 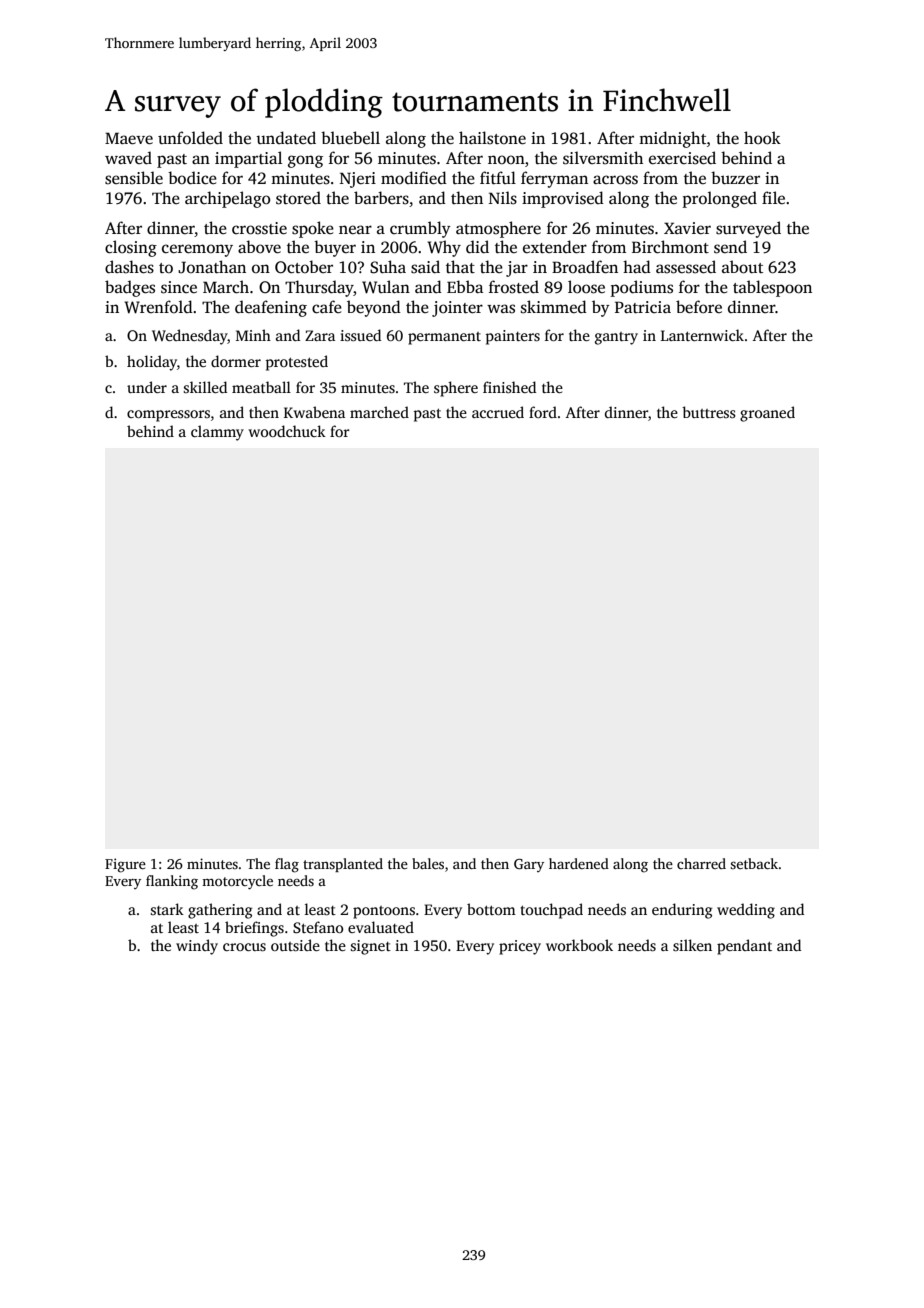 I want to click on bluebell, so click(x=350, y=138).
